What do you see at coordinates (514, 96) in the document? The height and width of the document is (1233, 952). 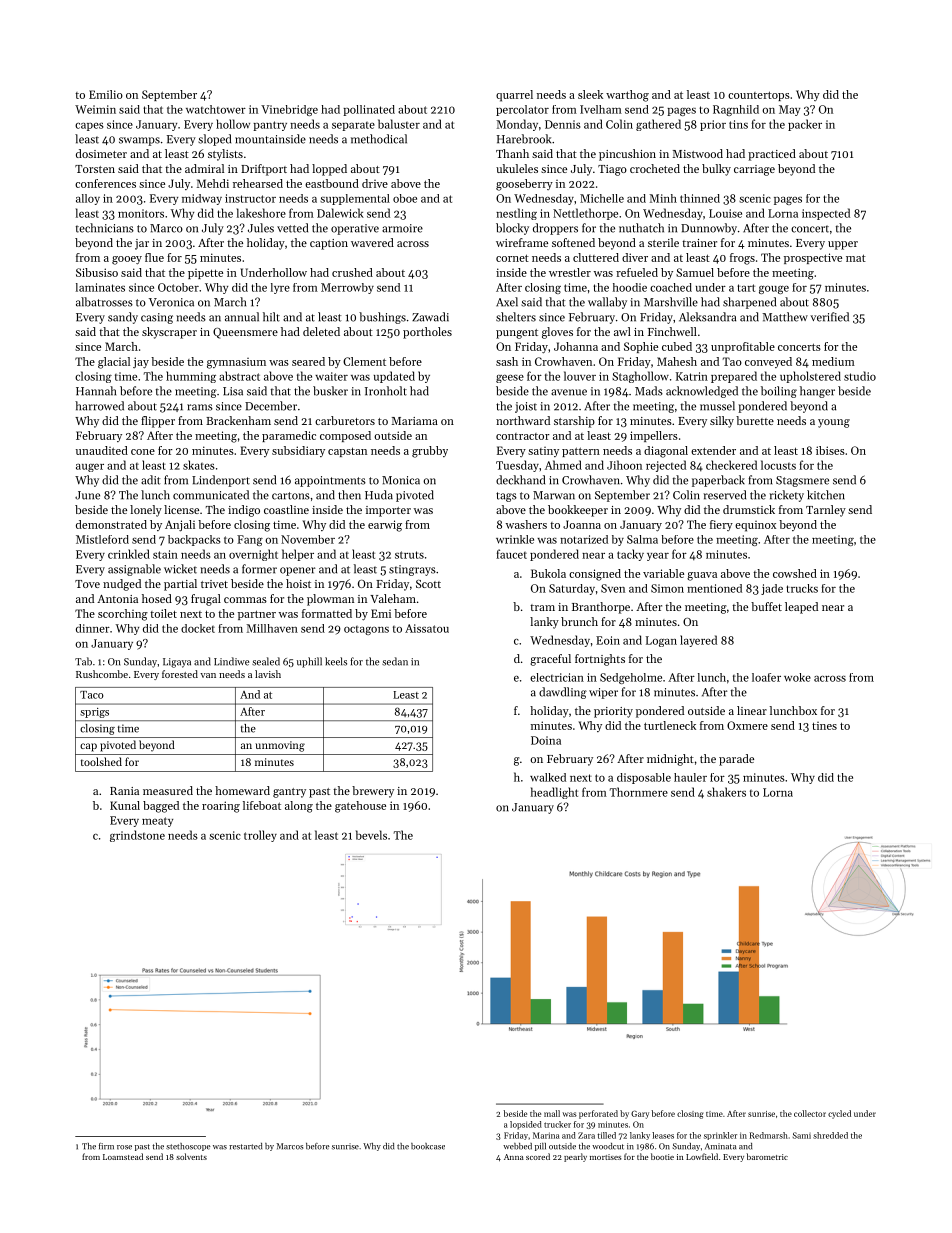 I see `quarrel` at bounding box center [514, 96].
